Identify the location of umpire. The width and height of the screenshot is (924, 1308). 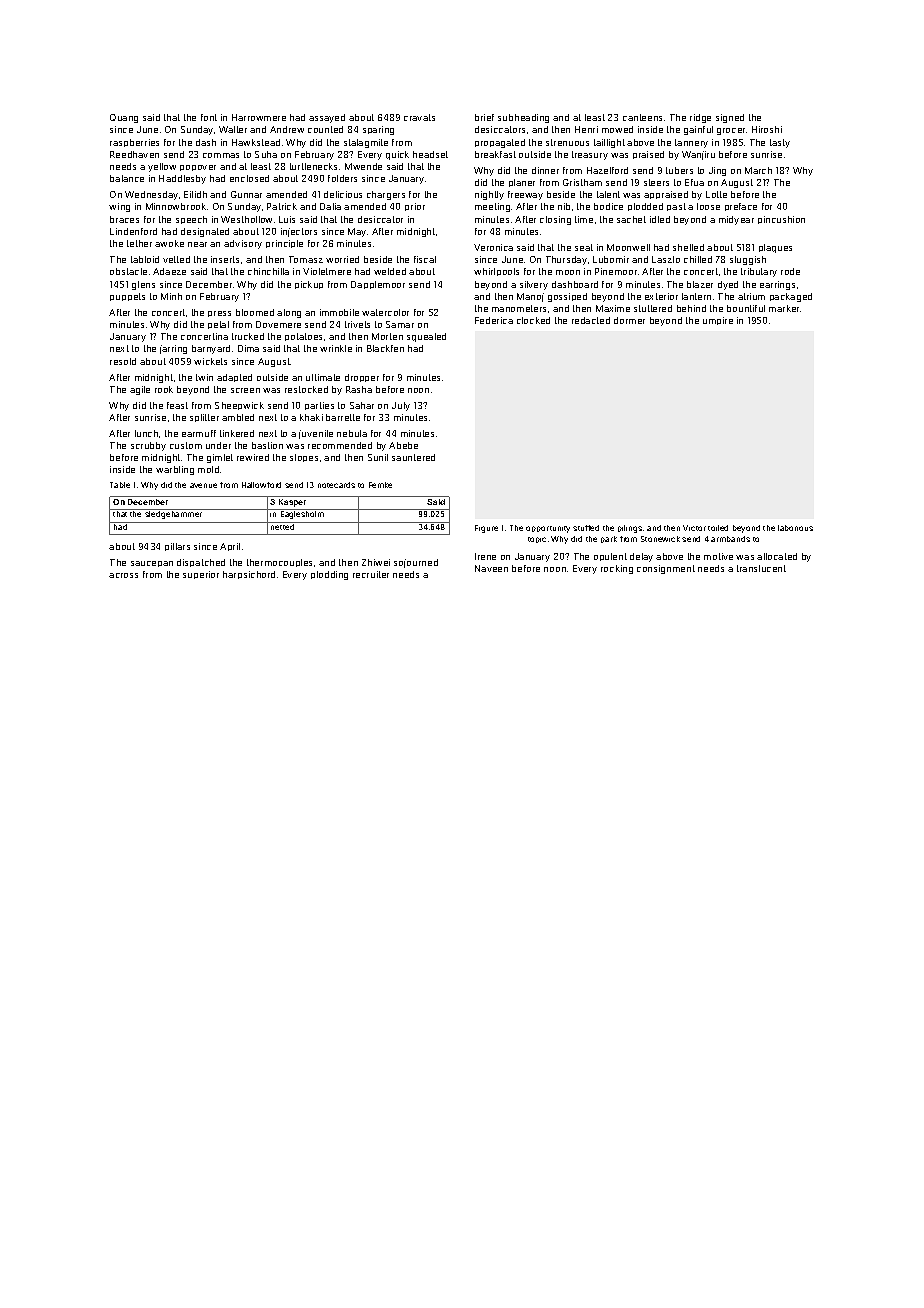
(718, 321).
